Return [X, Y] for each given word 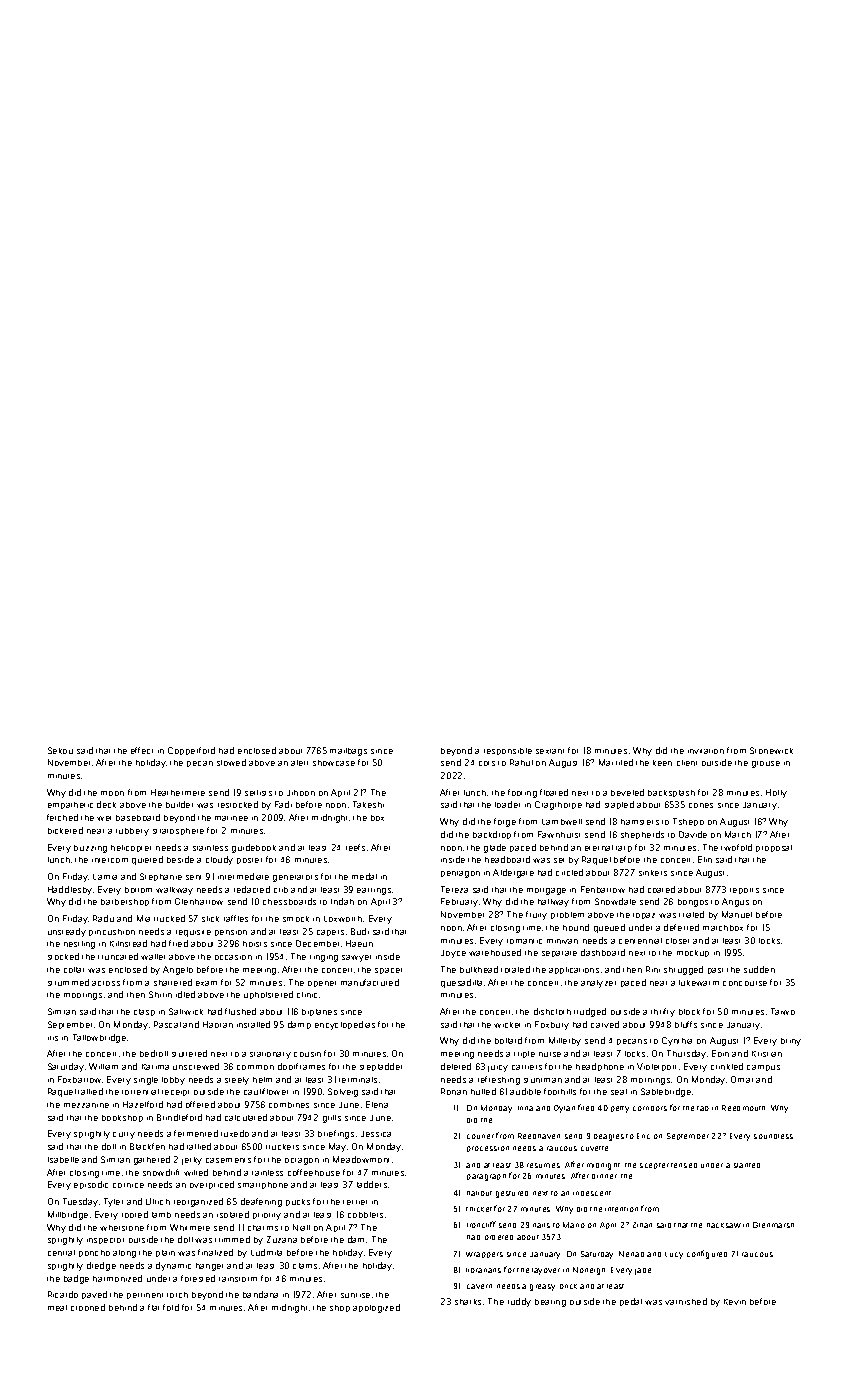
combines [289, 1105]
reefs [355, 847]
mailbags [348, 752]
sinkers [653, 873]
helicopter [131, 848]
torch [177, 1295]
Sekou [60, 750]
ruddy [519, 1302]
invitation [706, 751]
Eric [643, 1136]
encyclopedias [345, 1025]
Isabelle [63, 1160]
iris [53, 1038]
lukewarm [699, 983]
